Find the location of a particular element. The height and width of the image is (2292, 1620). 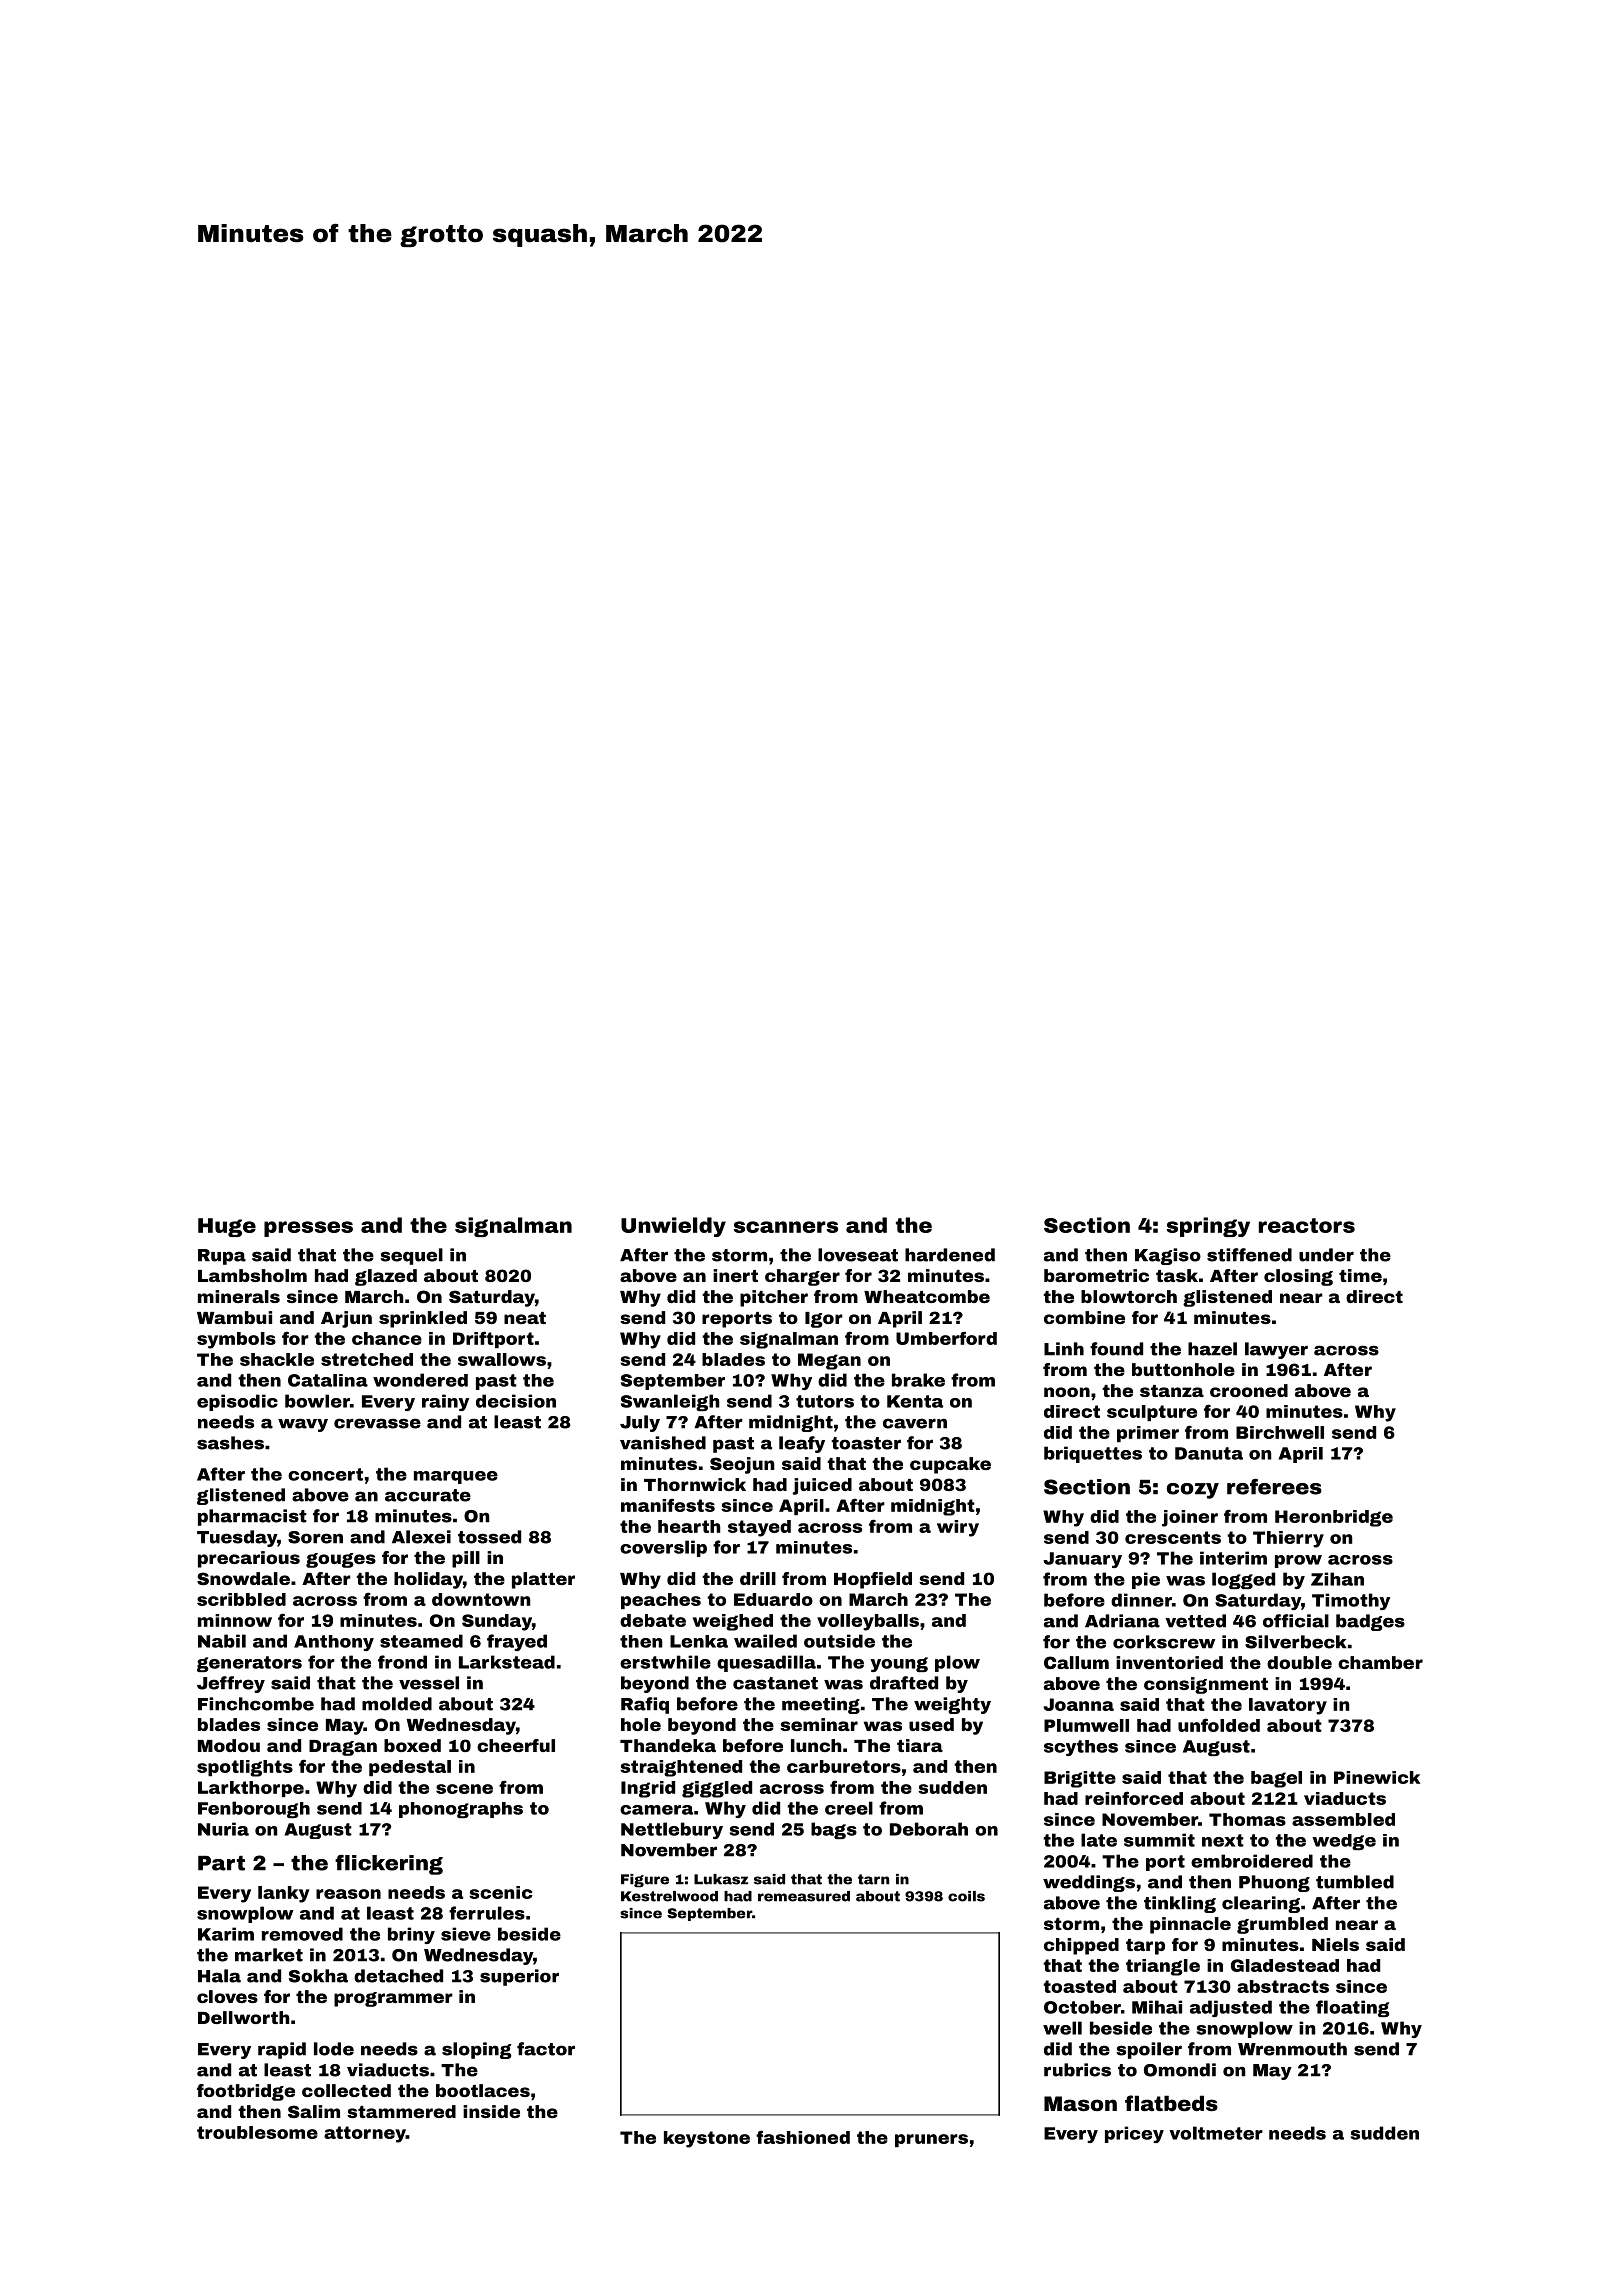

juiced is located at coordinates (822, 1486).
